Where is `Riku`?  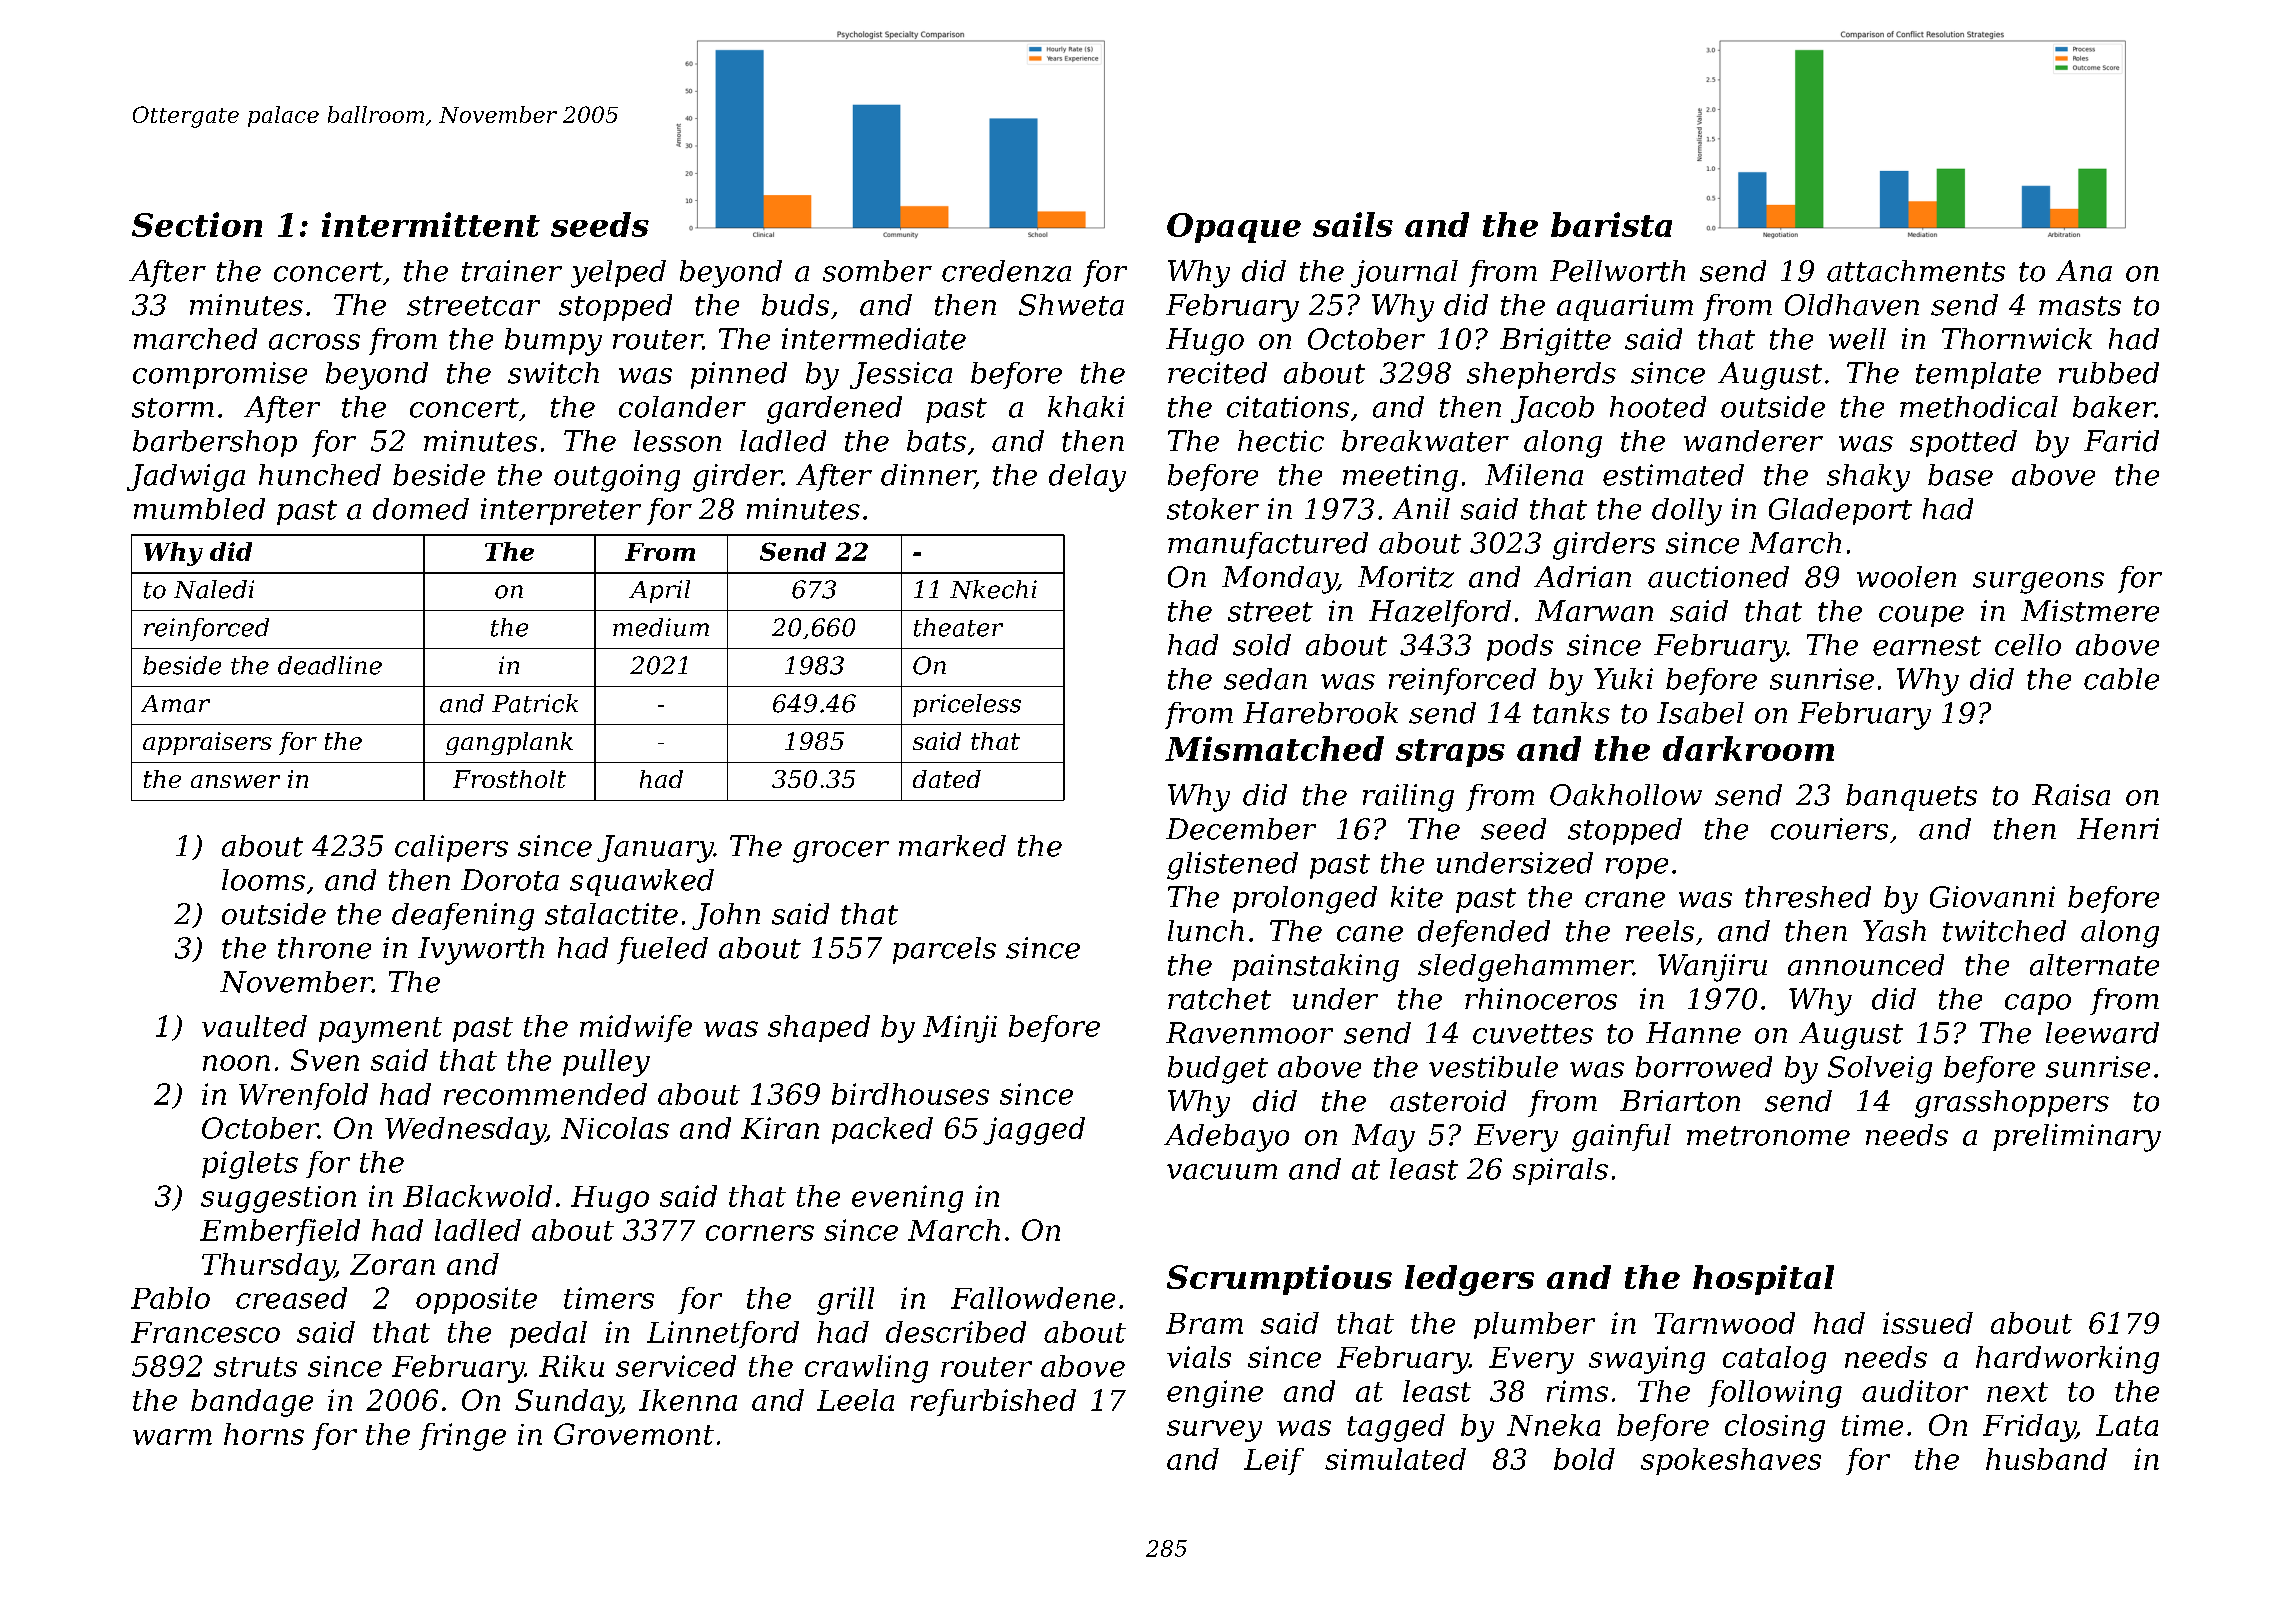 Riku is located at coordinates (571, 1366).
